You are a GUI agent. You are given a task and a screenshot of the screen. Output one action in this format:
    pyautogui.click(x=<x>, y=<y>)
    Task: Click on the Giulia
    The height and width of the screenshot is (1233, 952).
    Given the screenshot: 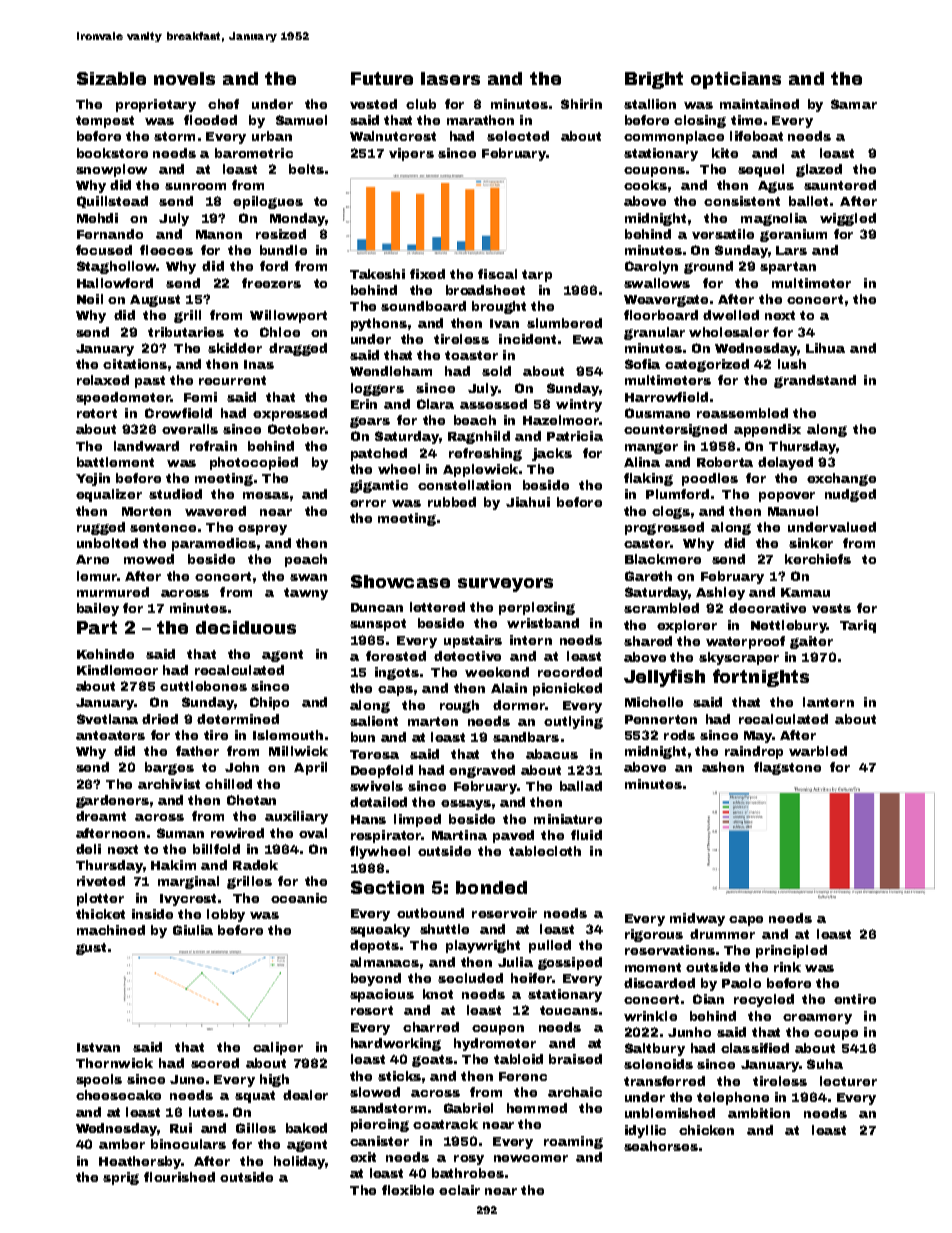 What is the action you would take?
    pyautogui.click(x=193, y=930)
